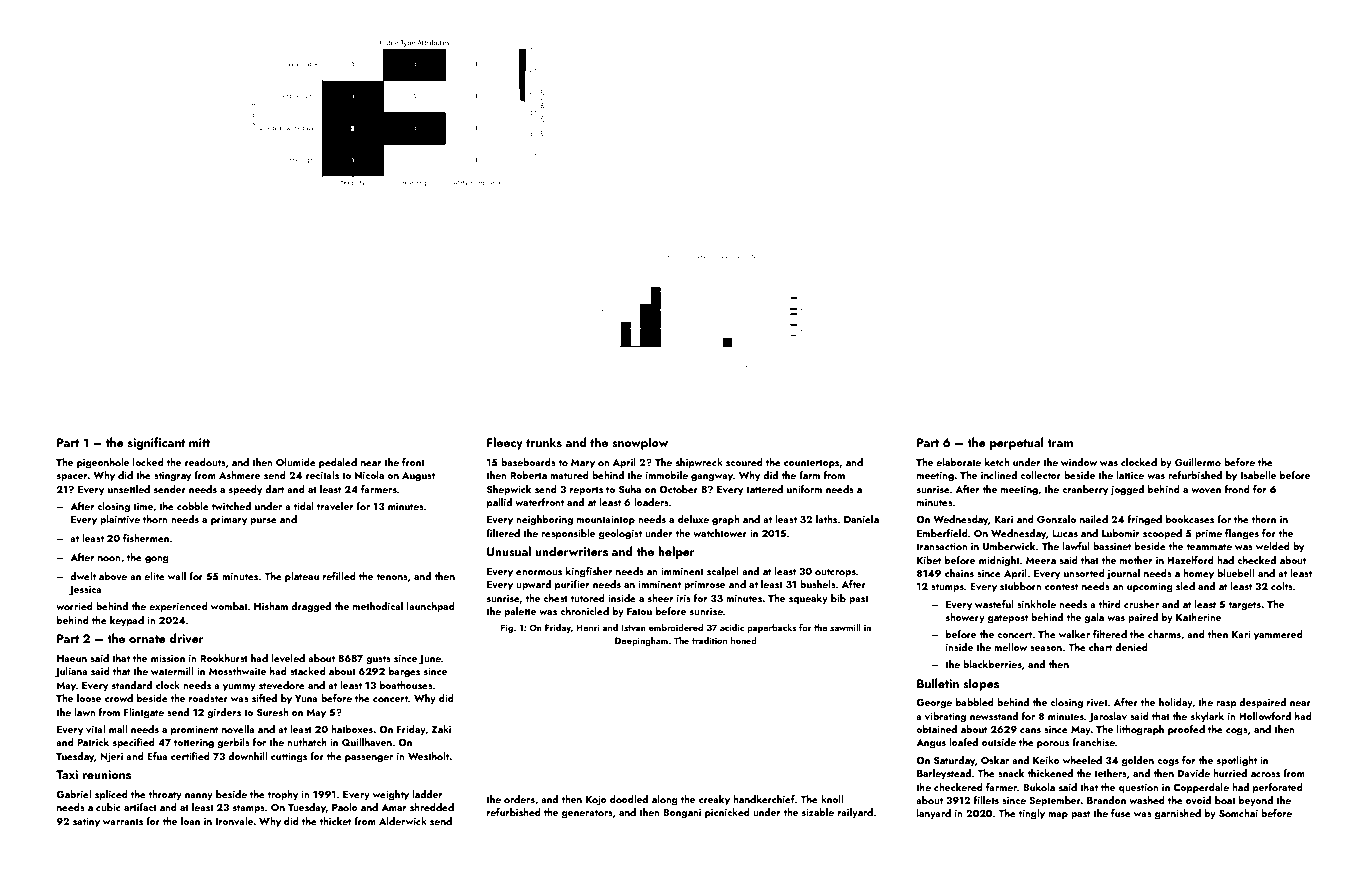 The image size is (1372, 887). What do you see at coordinates (1198, 462) in the screenshot?
I see `Guillermo` at bounding box center [1198, 462].
